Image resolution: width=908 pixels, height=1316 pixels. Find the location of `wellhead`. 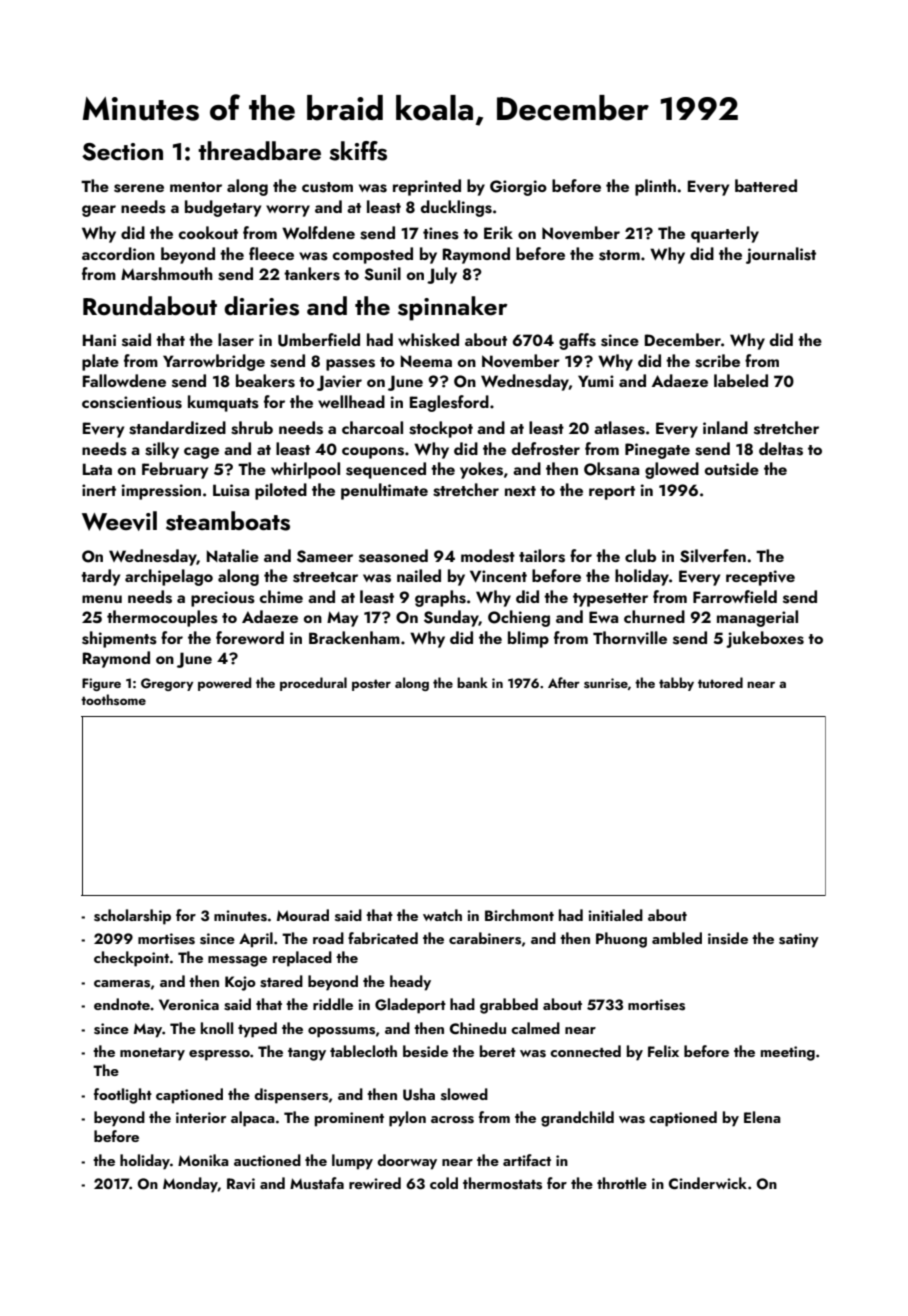

wellhead is located at coordinates (351, 401).
